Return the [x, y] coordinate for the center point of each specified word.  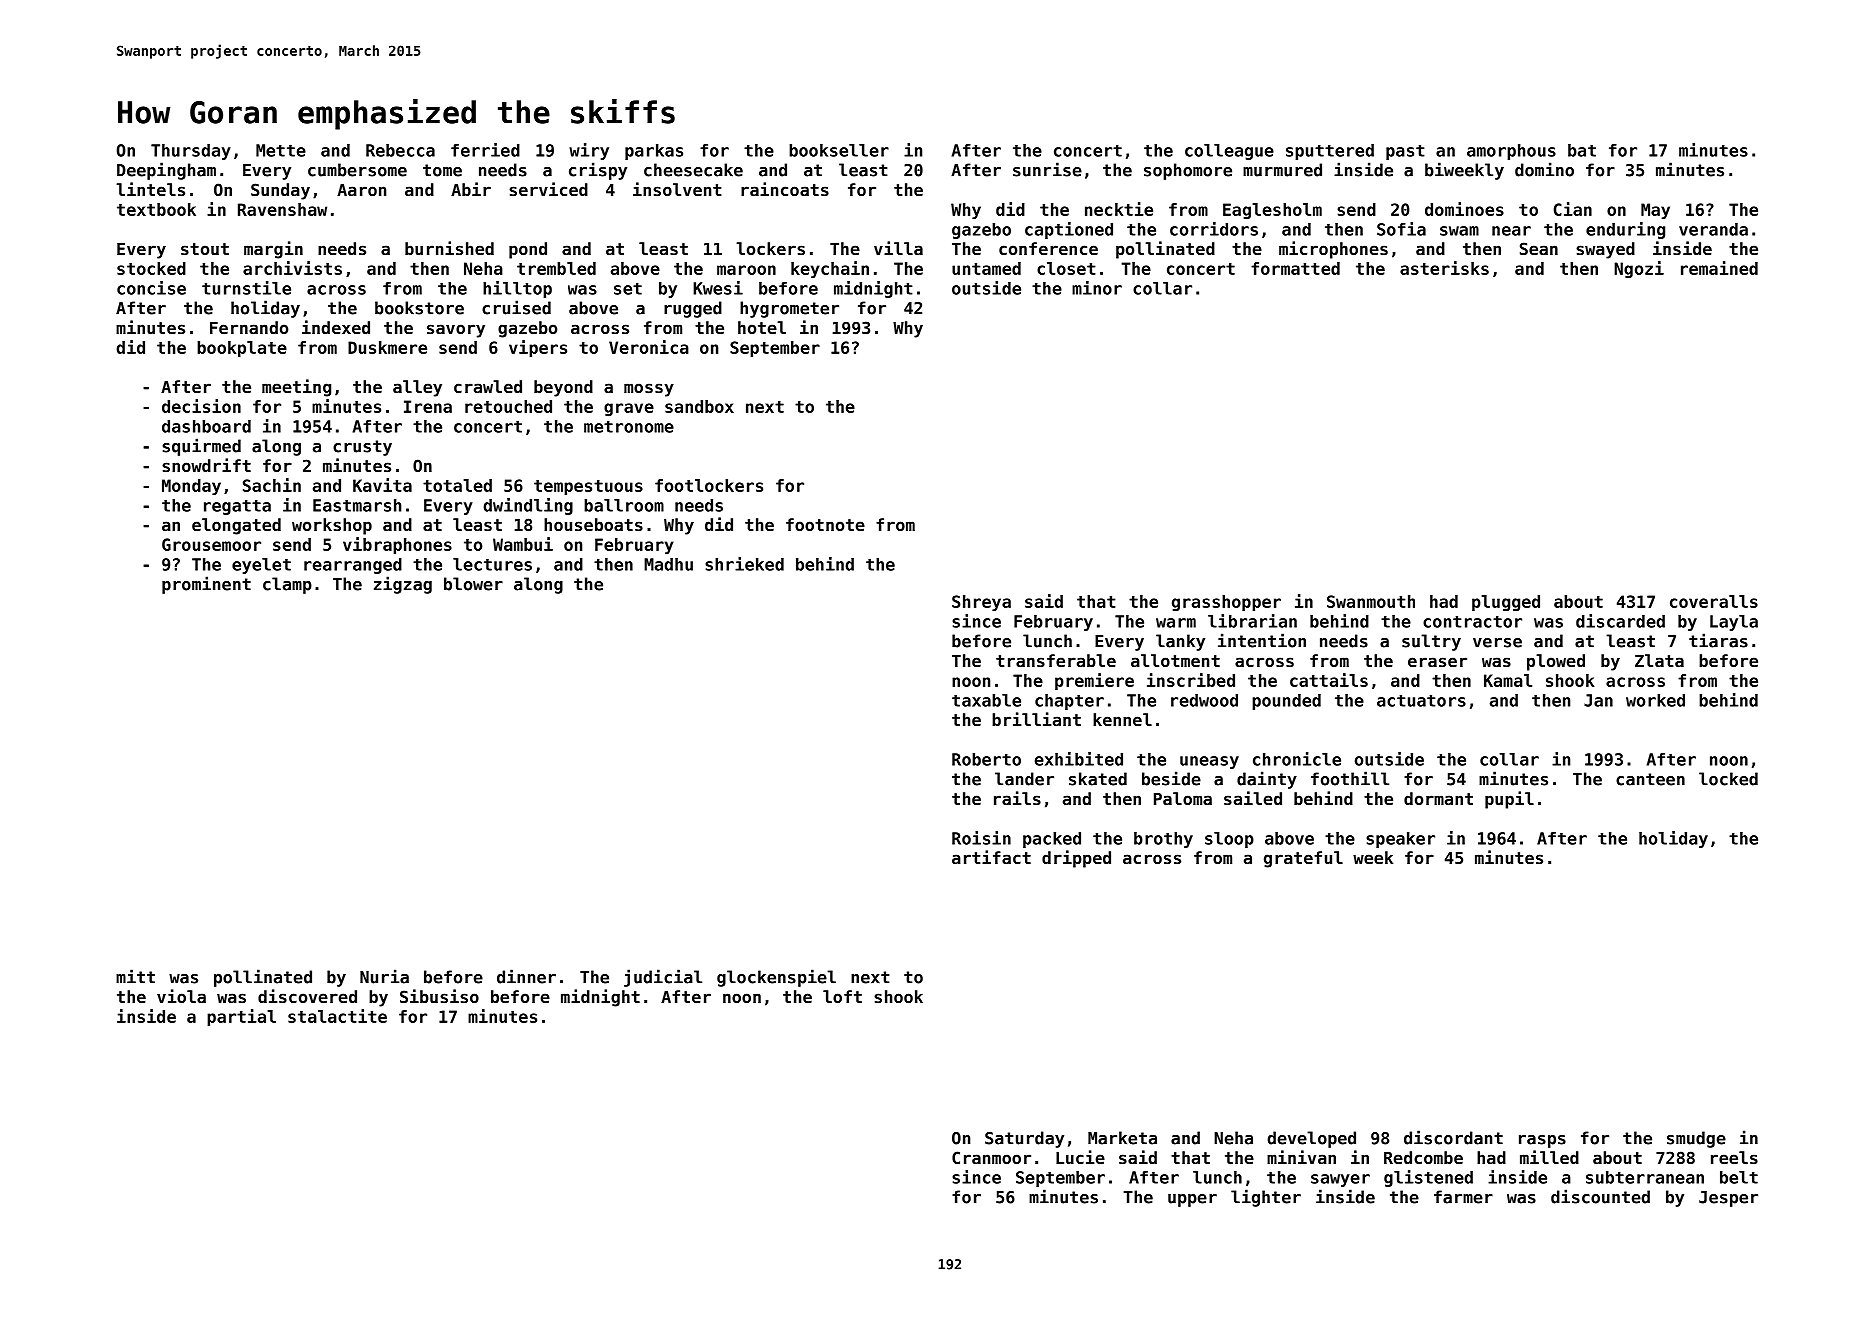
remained [1719, 268]
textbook [156, 209]
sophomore [1188, 171]
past [1405, 152]
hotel [762, 327]
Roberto [986, 759]
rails [1017, 798]
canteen [1650, 779]
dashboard [206, 426]
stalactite [337, 1016]
